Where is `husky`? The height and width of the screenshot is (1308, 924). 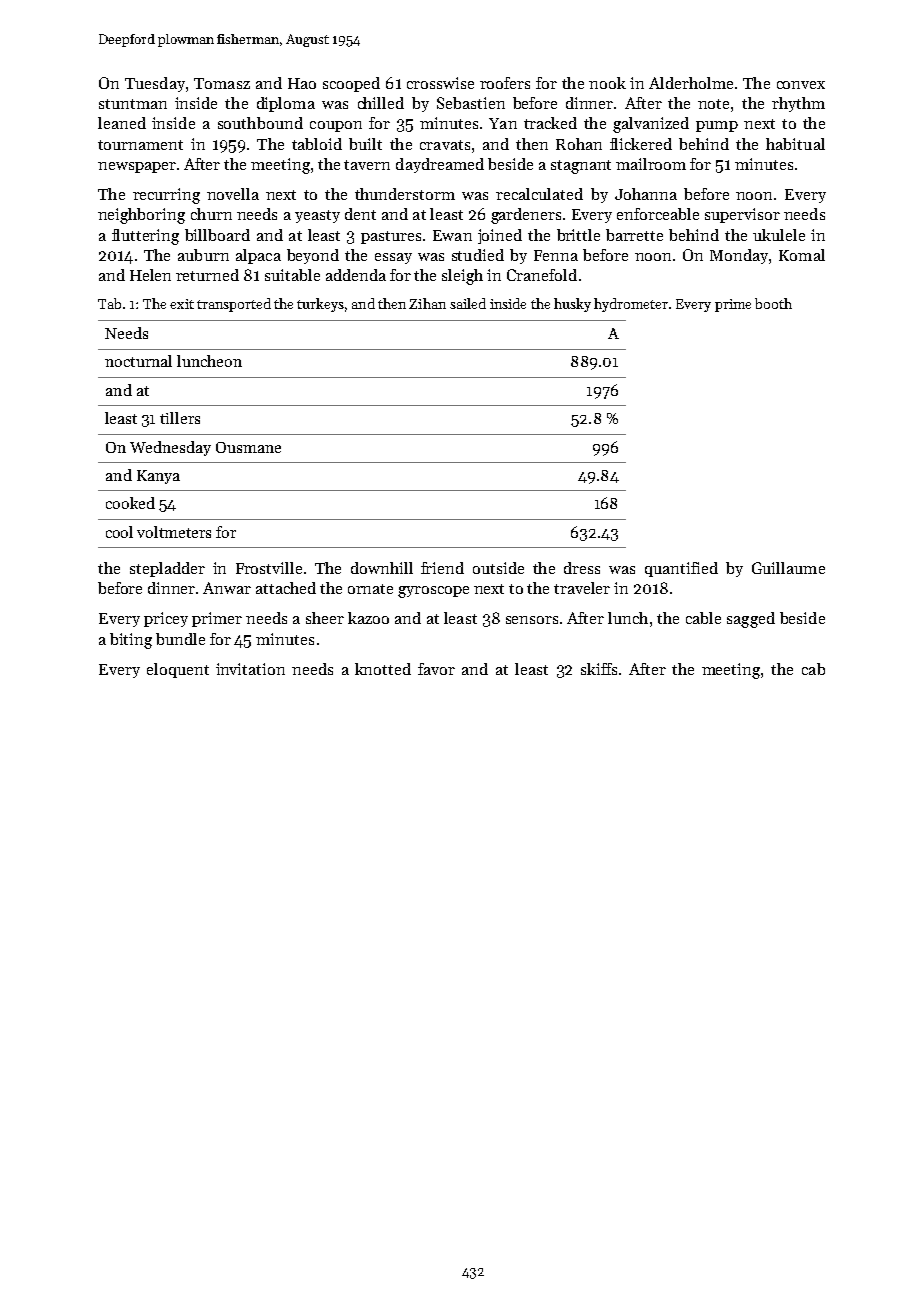
husky is located at coordinates (572, 305).
